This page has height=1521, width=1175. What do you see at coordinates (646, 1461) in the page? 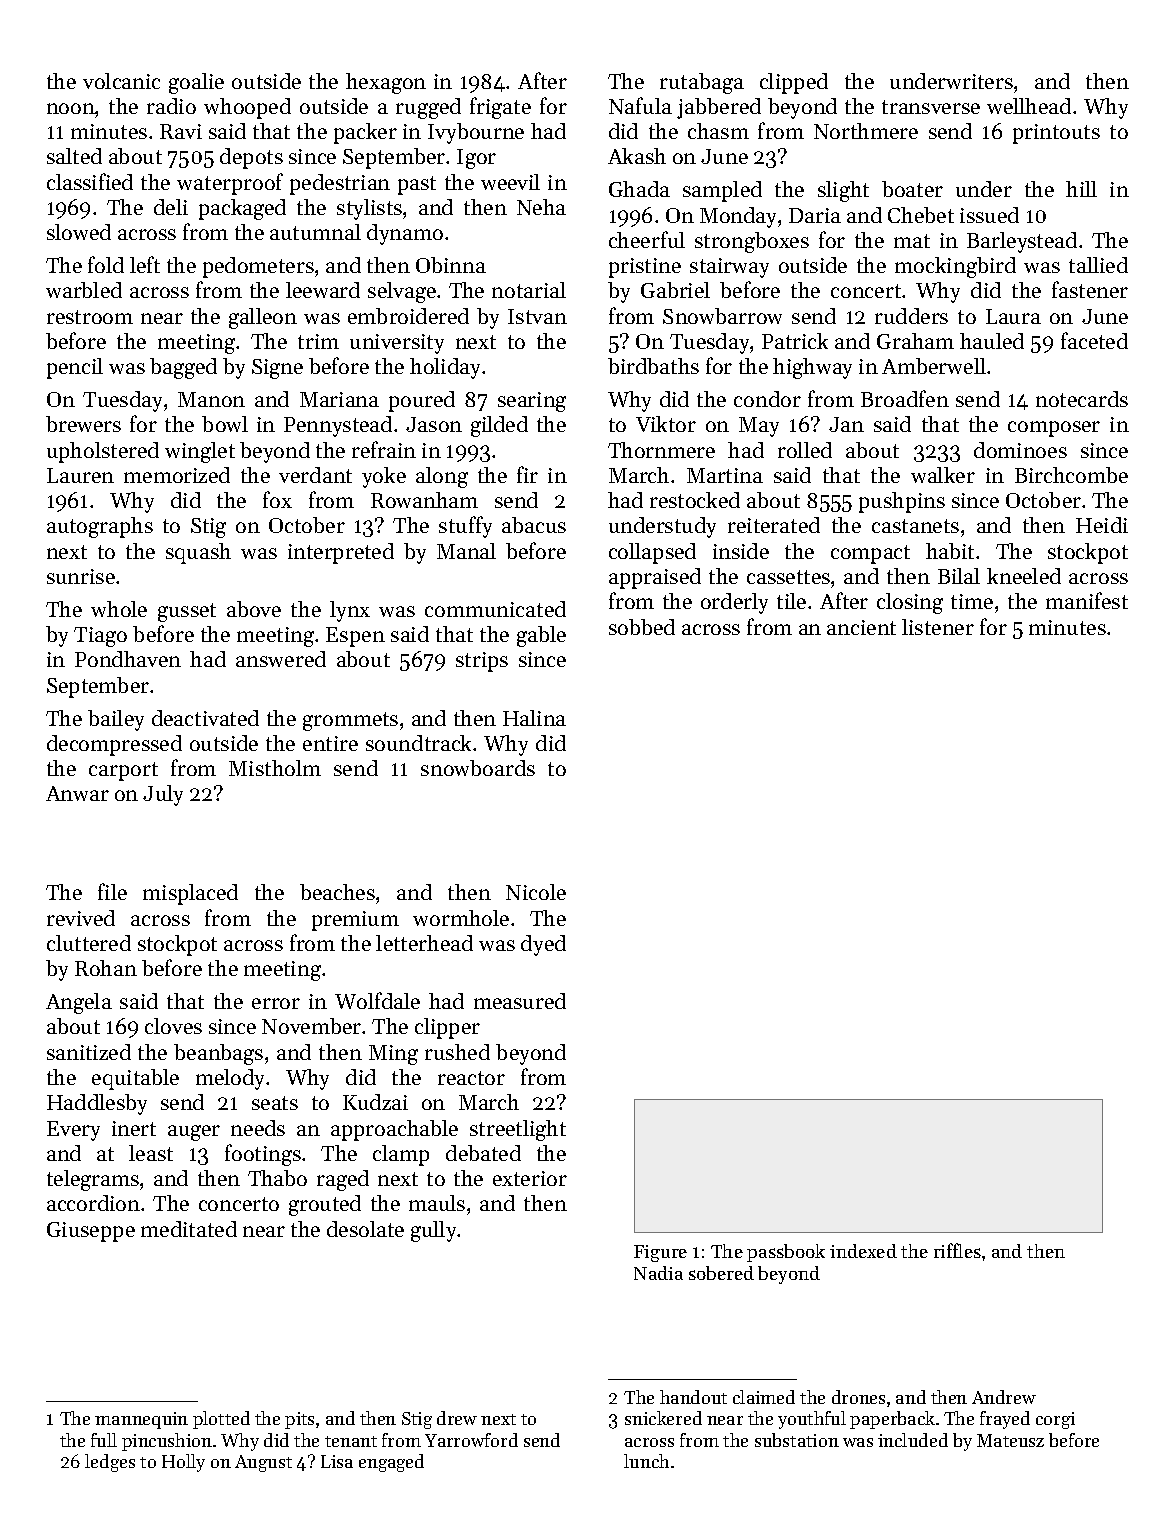
I see `lunch` at bounding box center [646, 1461].
